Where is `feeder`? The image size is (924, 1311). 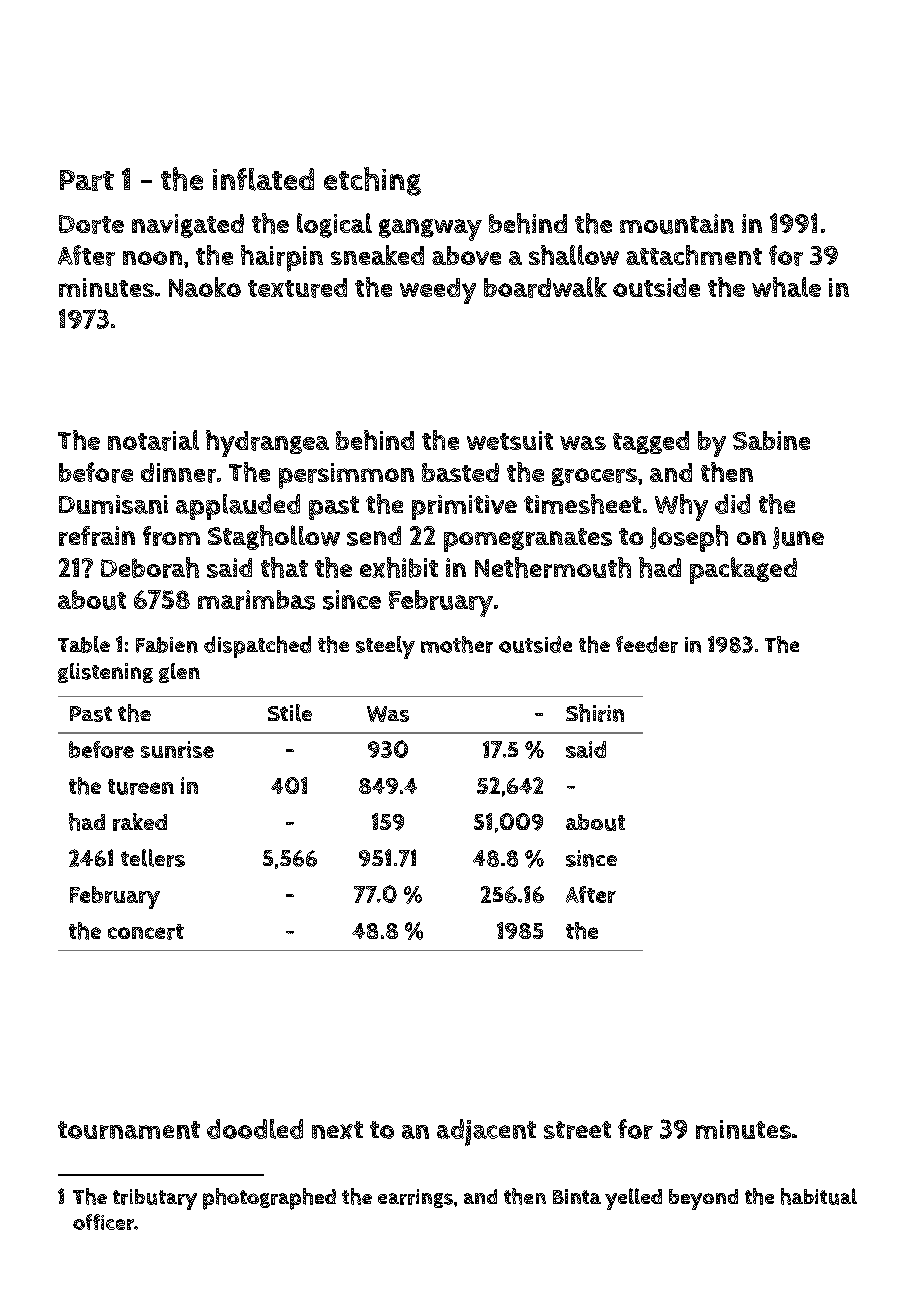 feeder is located at coordinates (647, 644).
